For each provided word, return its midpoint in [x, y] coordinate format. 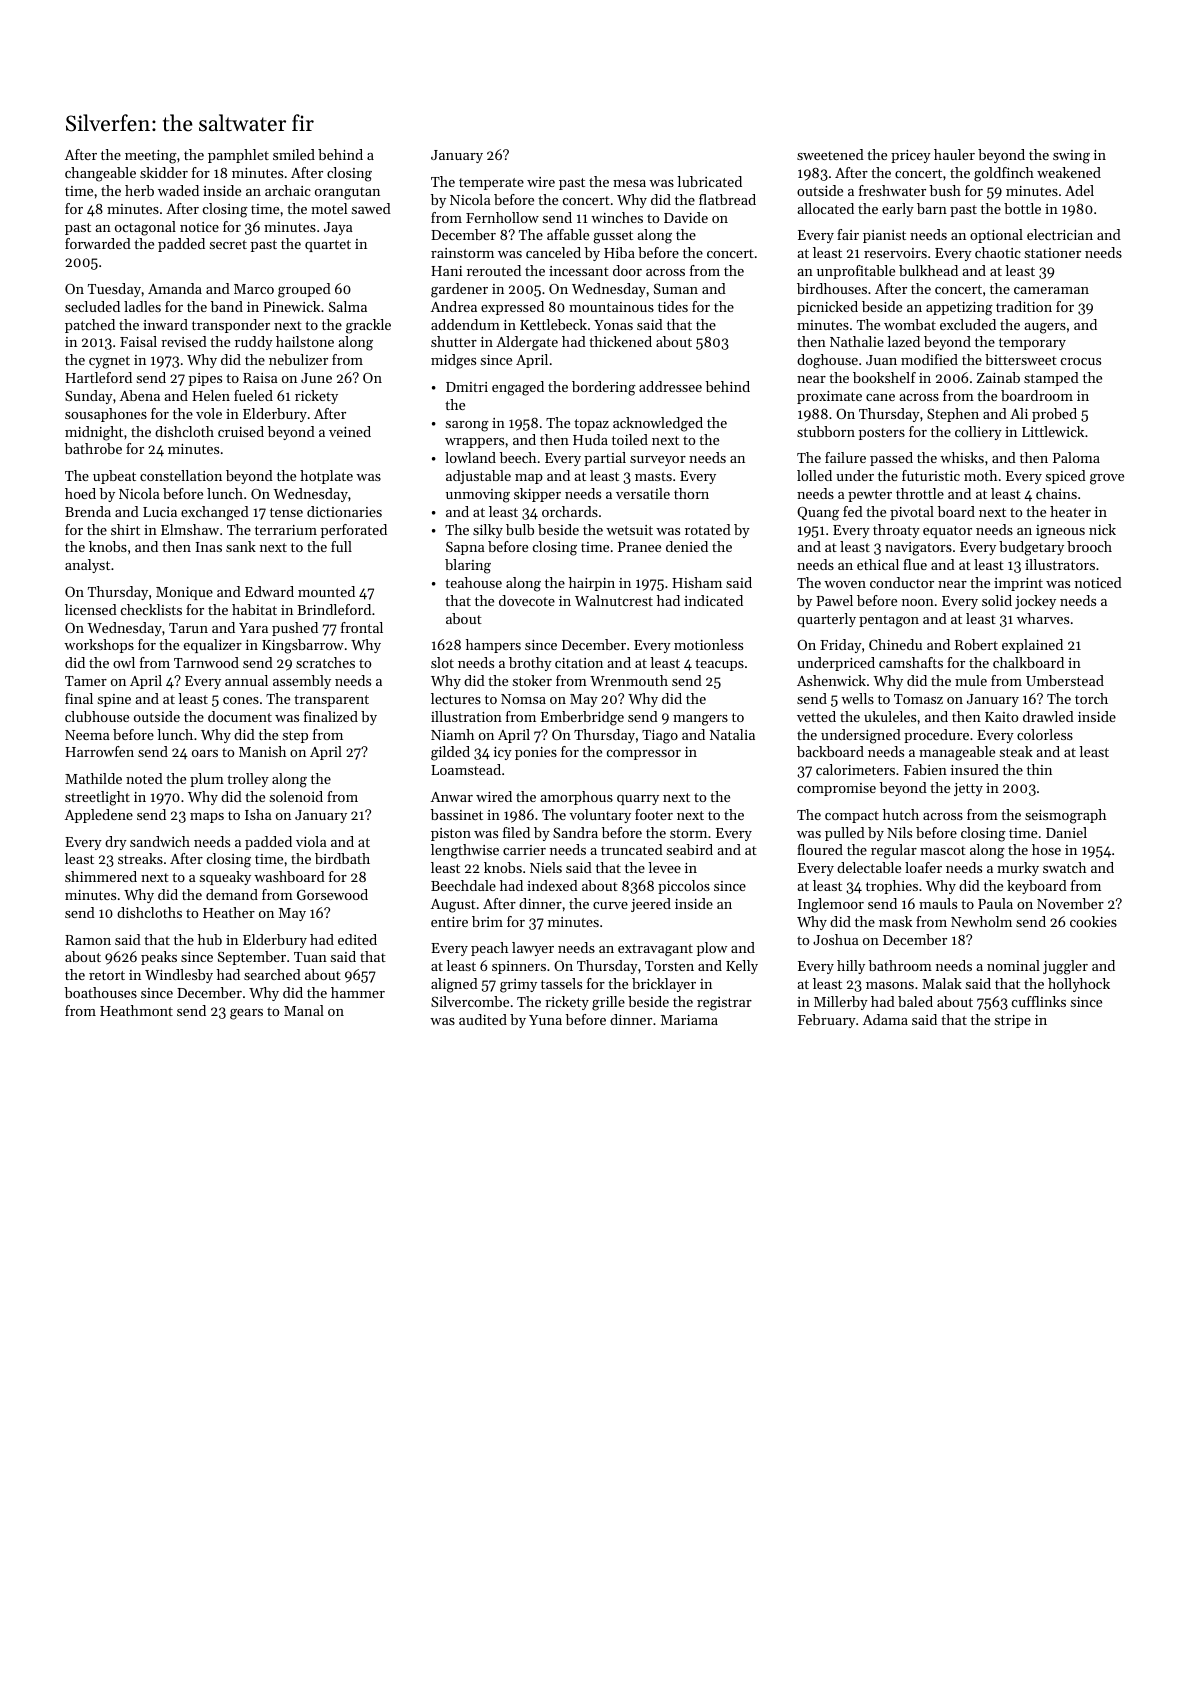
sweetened [830, 154]
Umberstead [1065, 680]
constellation [181, 475]
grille [608, 1003]
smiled [294, 154]
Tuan [310, 957]
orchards [570, 511]
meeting [151, 157]
